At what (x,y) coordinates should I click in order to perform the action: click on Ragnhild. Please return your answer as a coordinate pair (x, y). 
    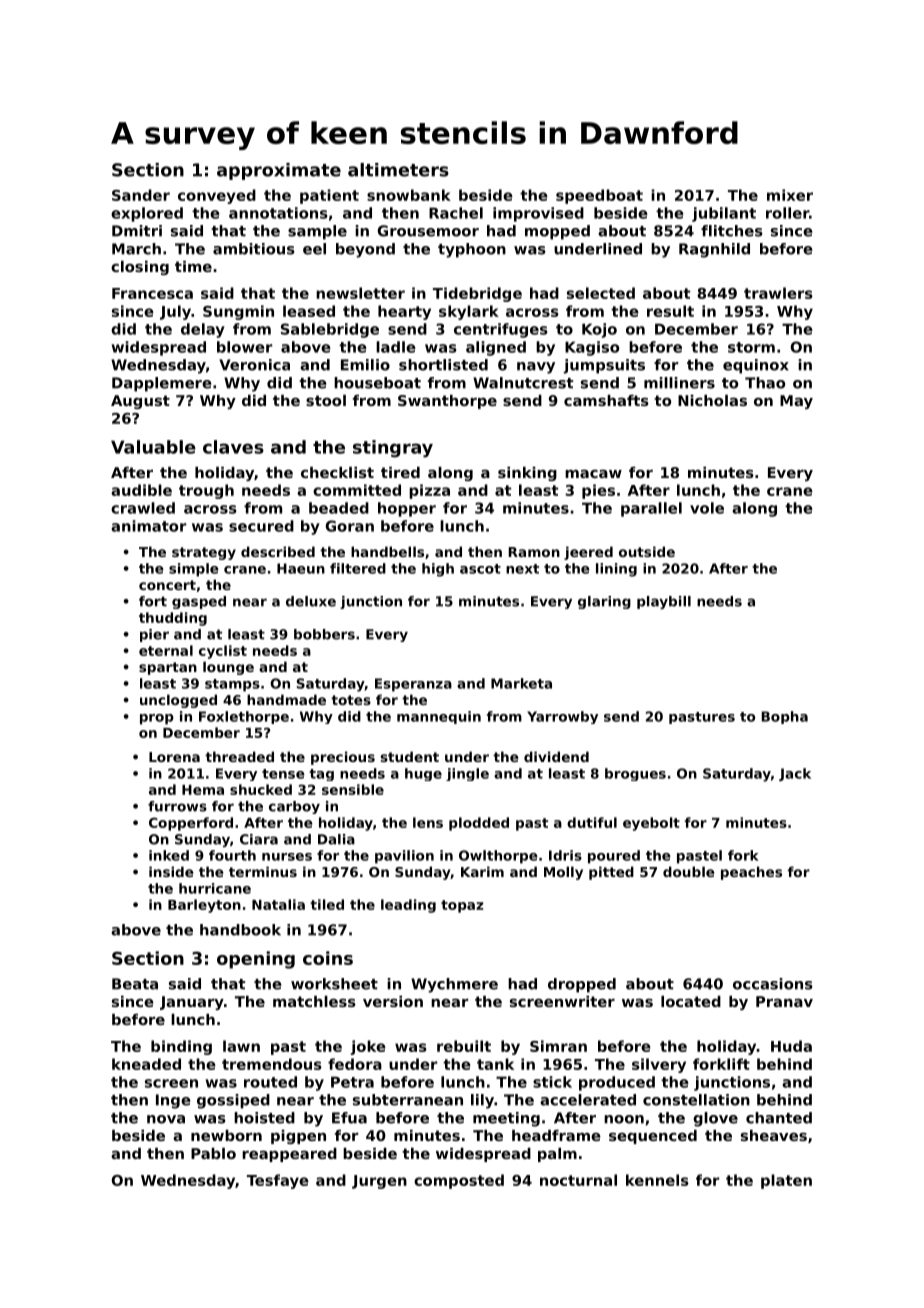
    Looking at the image, I should click on (714, 250).
